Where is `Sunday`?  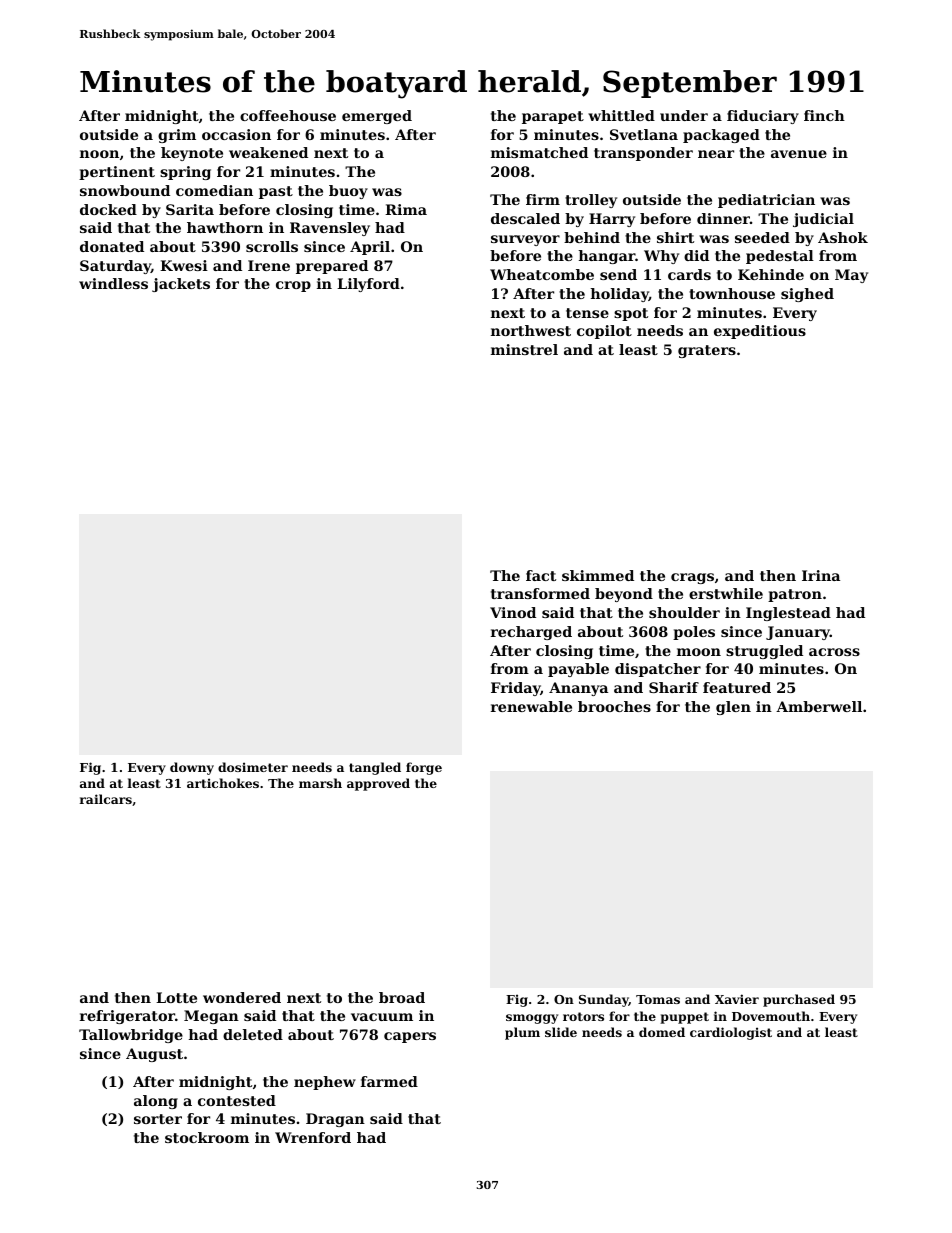 Sunday is located at coordinates (604, 1000).
